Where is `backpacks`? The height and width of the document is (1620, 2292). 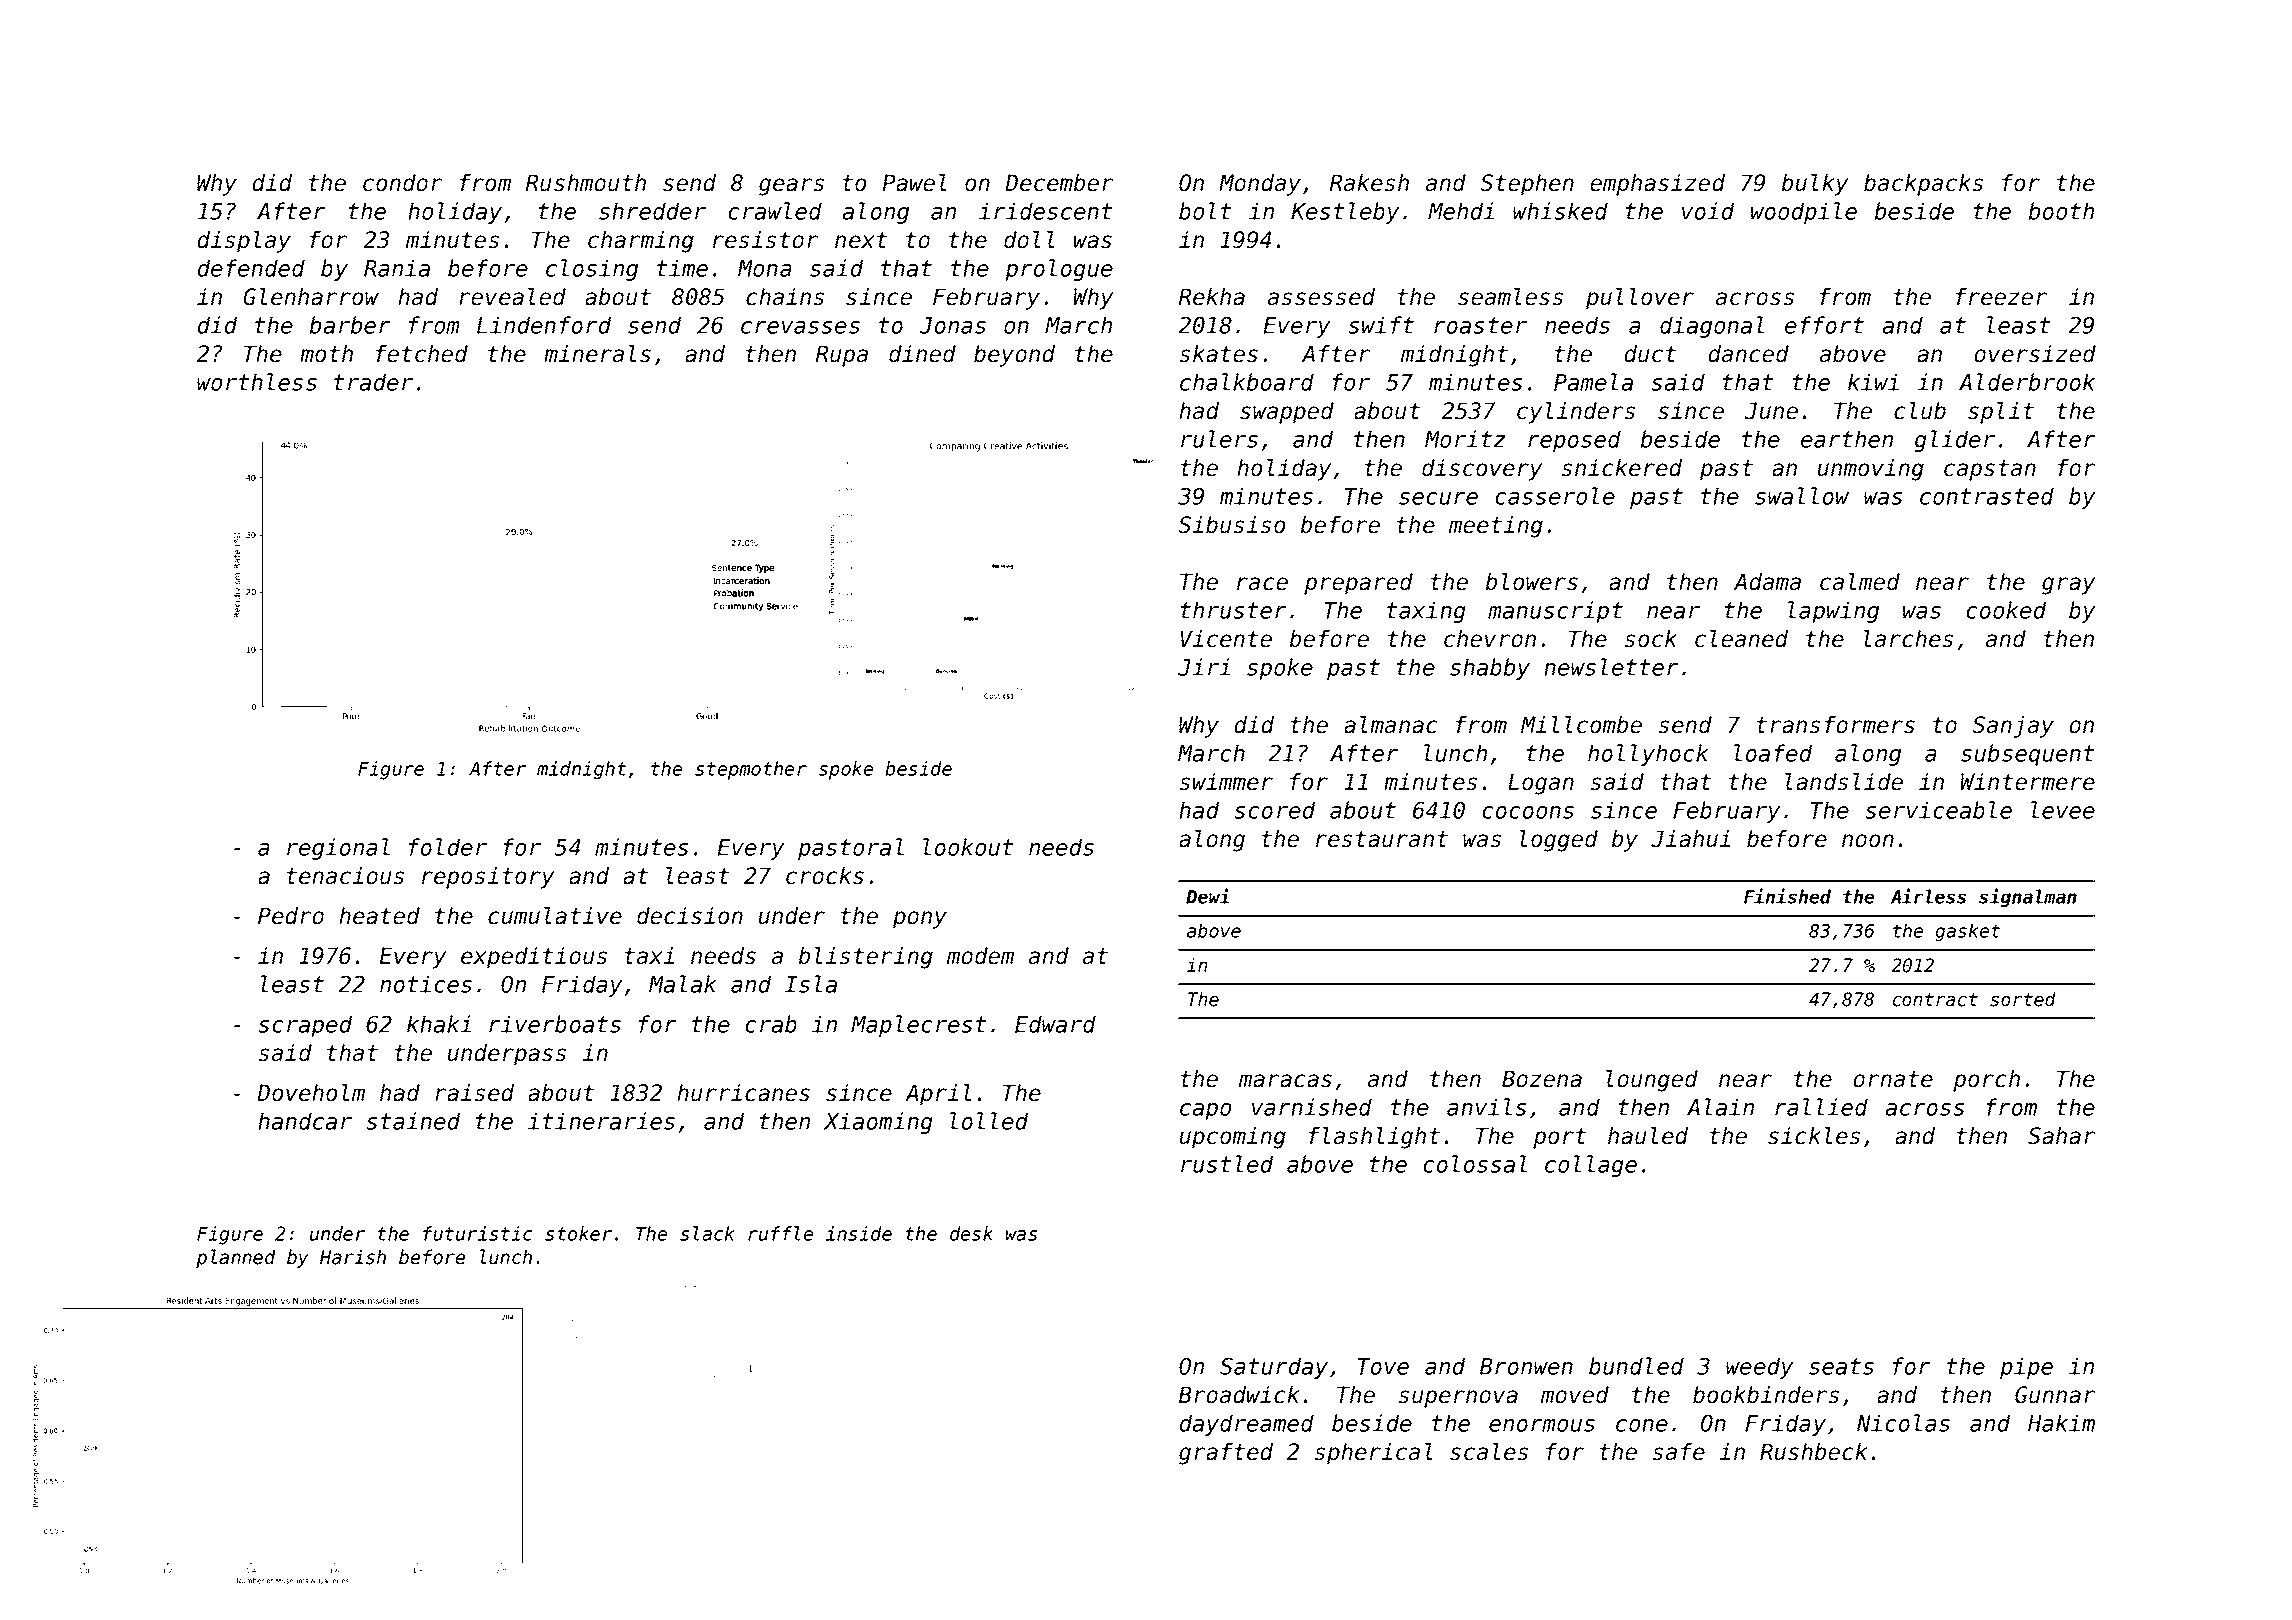
backpacks is located at coordinates (1924, 185).
